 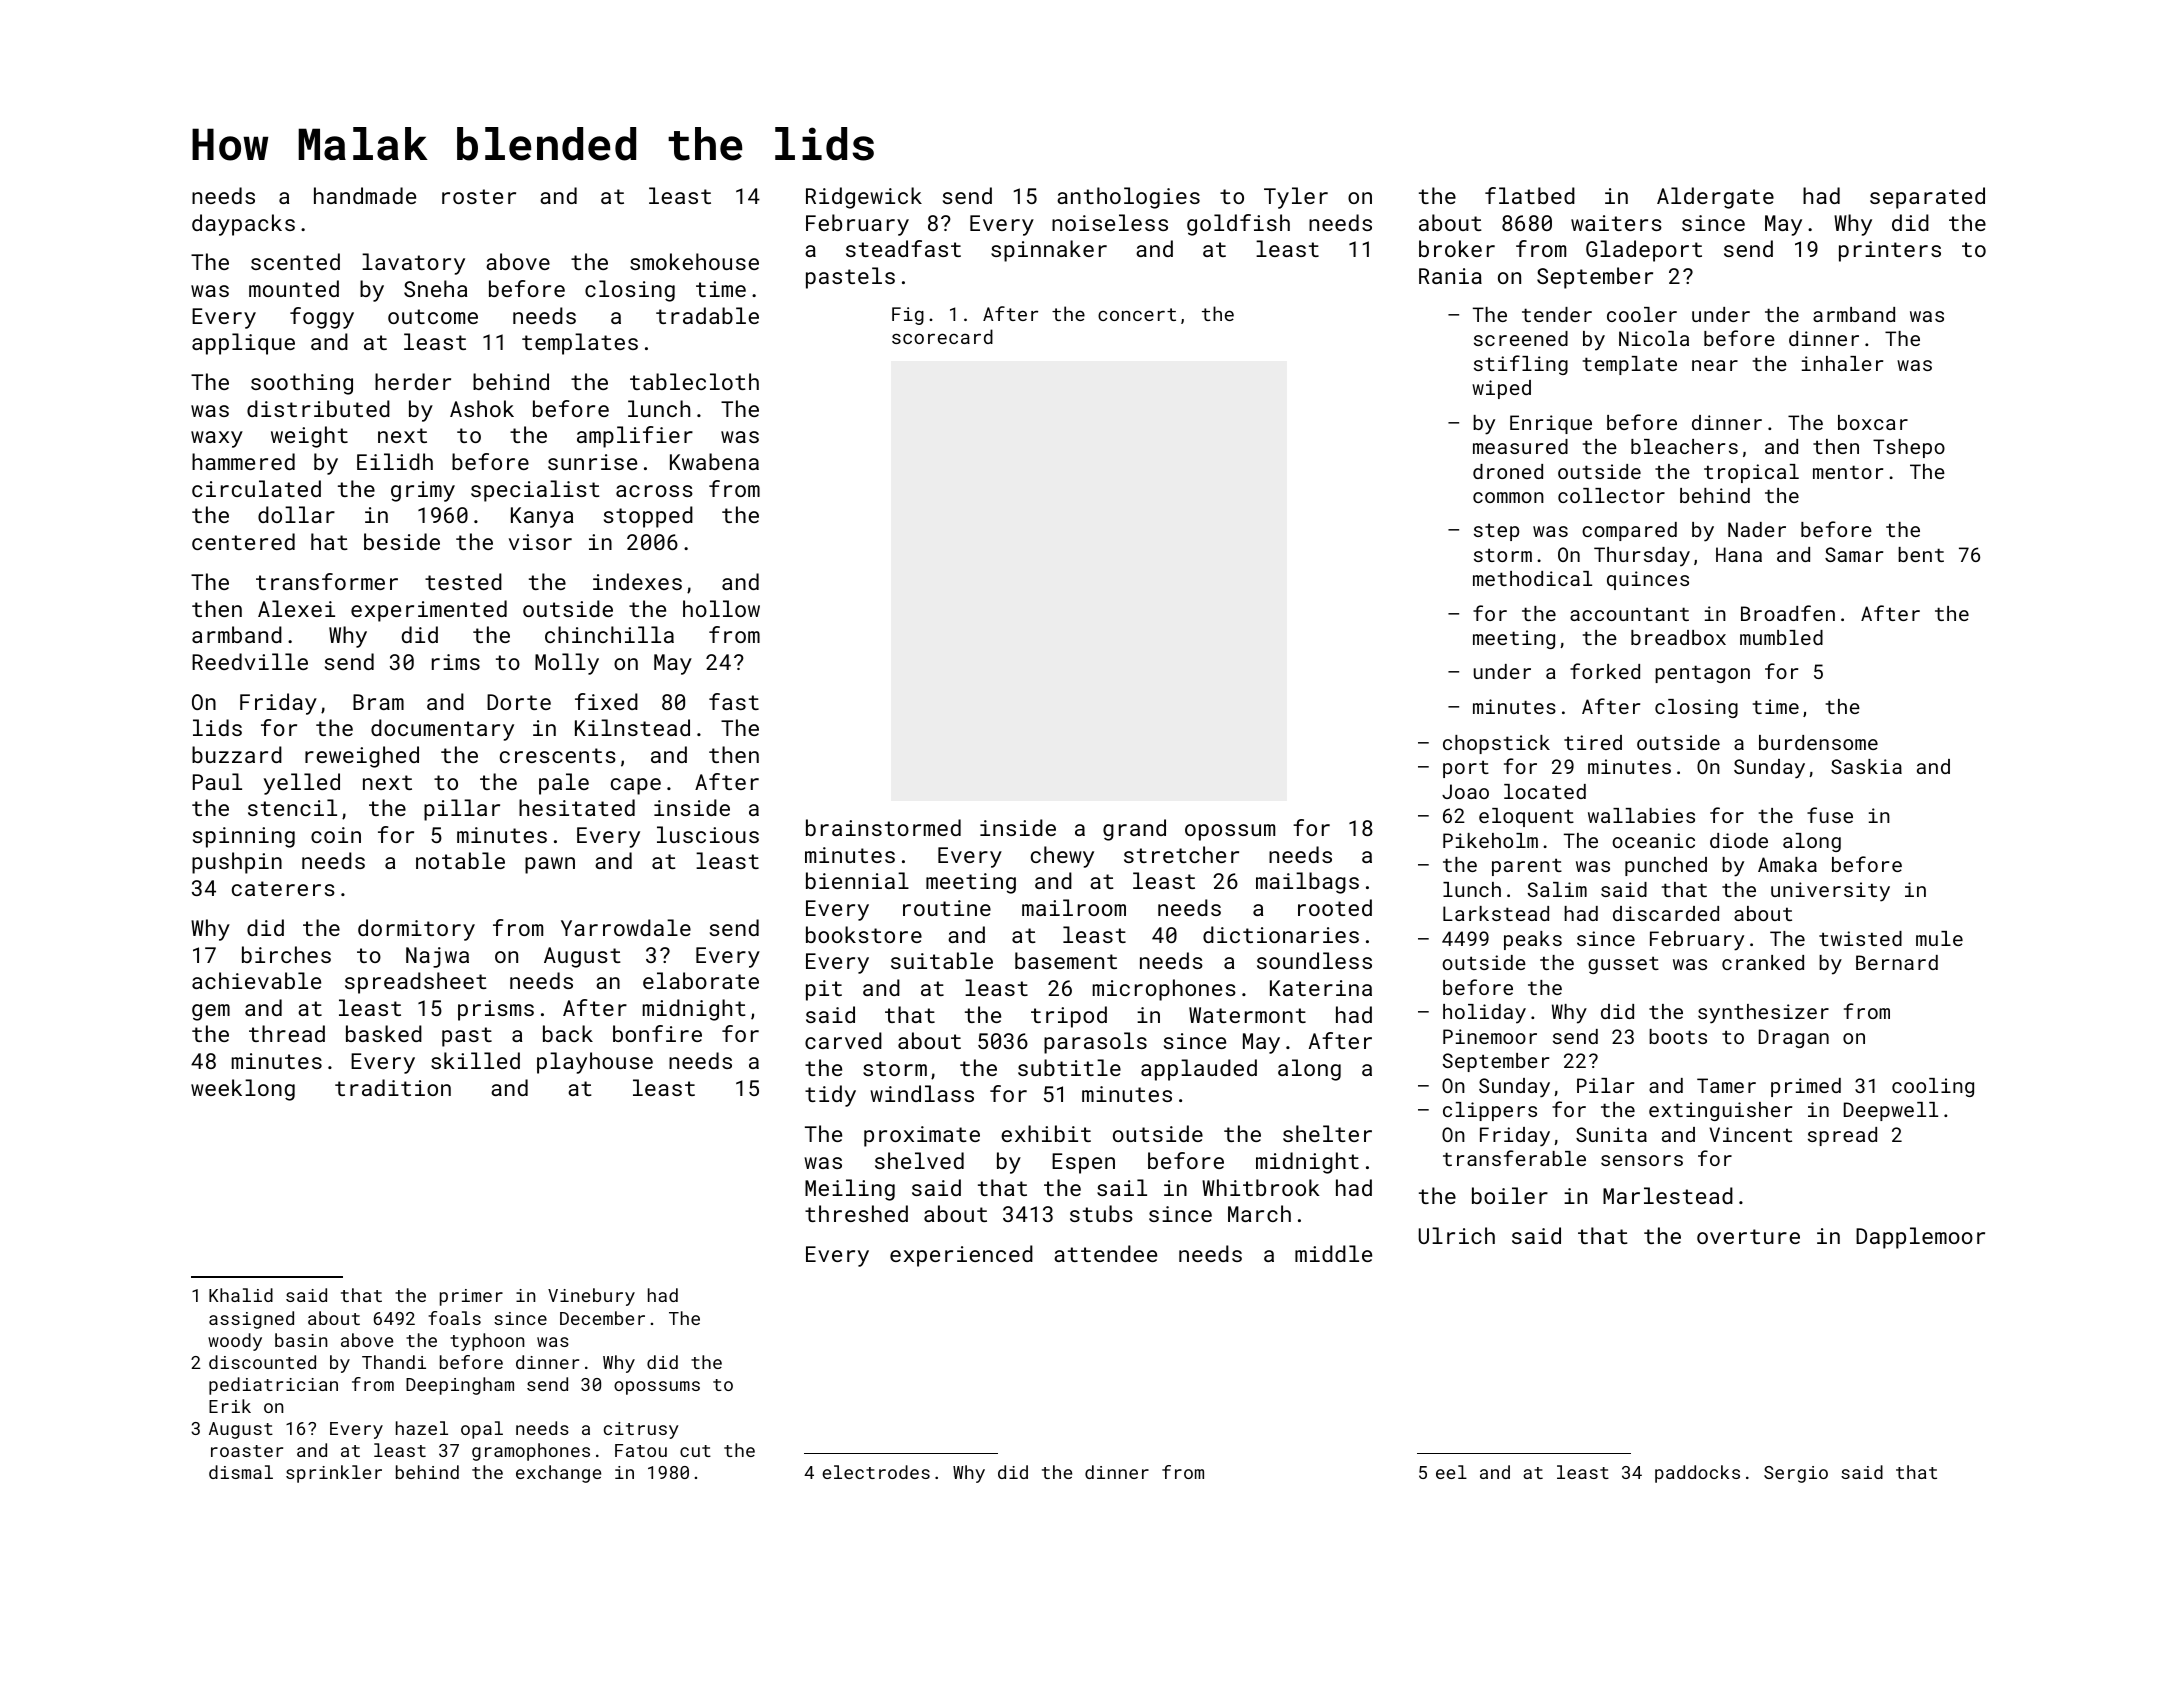 I want to click on Meiling, so click(x=850, y=1190).
